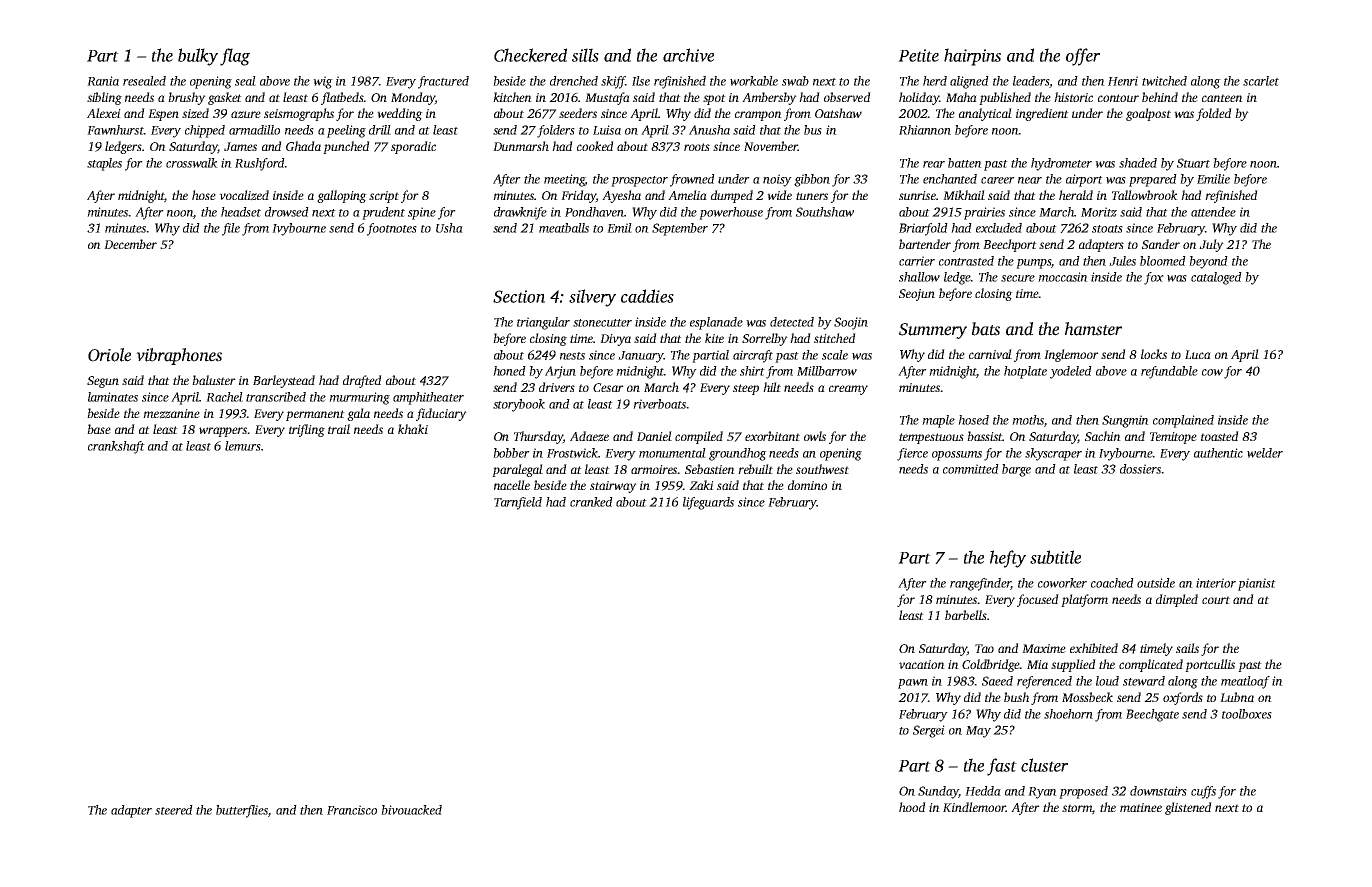 The width and height of the image is (1372, 887). What do you see at coordinates (116, 447) in the image?
I see `crankshaft` at bounding box center [116, 447].
